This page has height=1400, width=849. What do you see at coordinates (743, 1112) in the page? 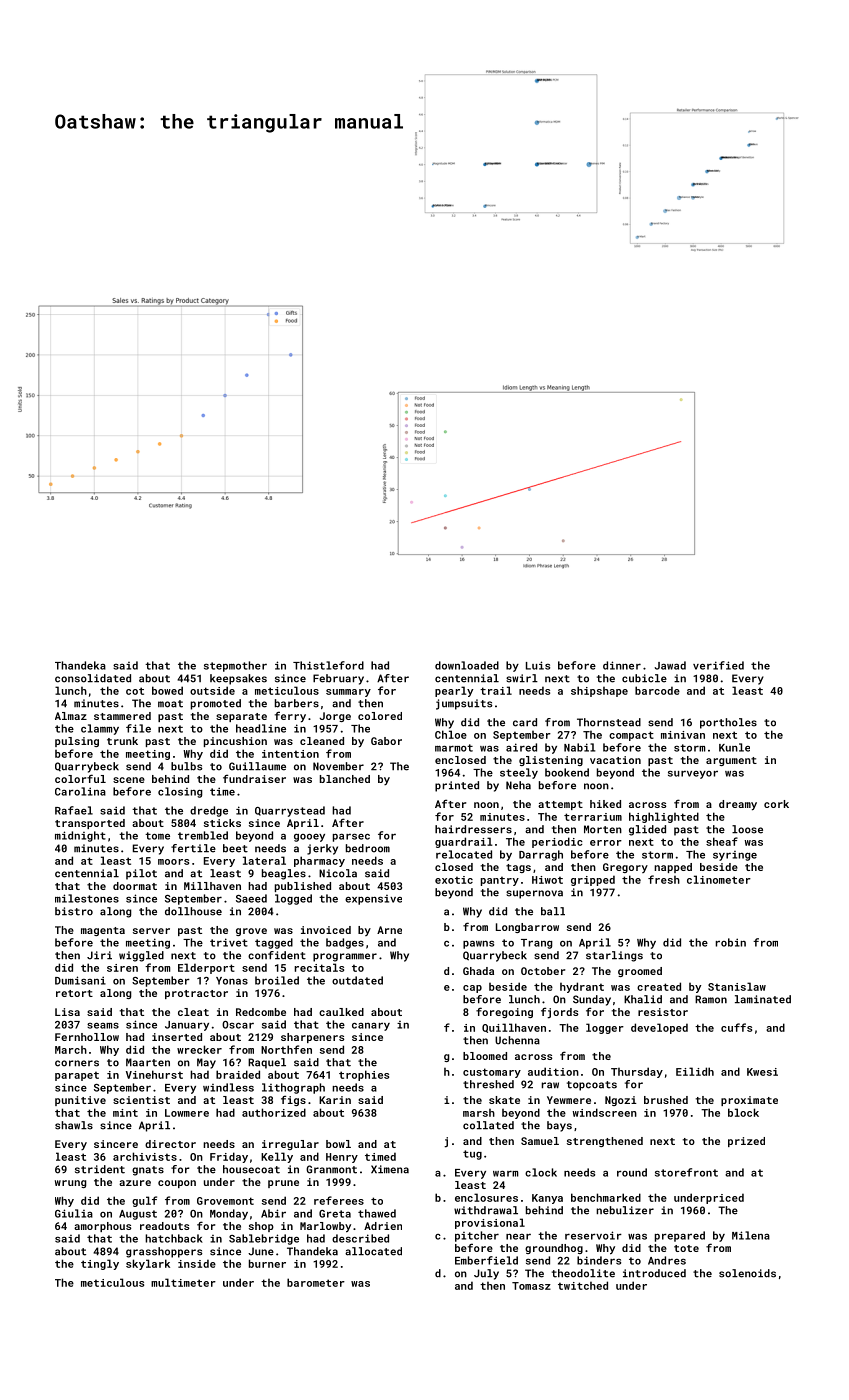
I see `block` at bounding box center [743, 1112].
